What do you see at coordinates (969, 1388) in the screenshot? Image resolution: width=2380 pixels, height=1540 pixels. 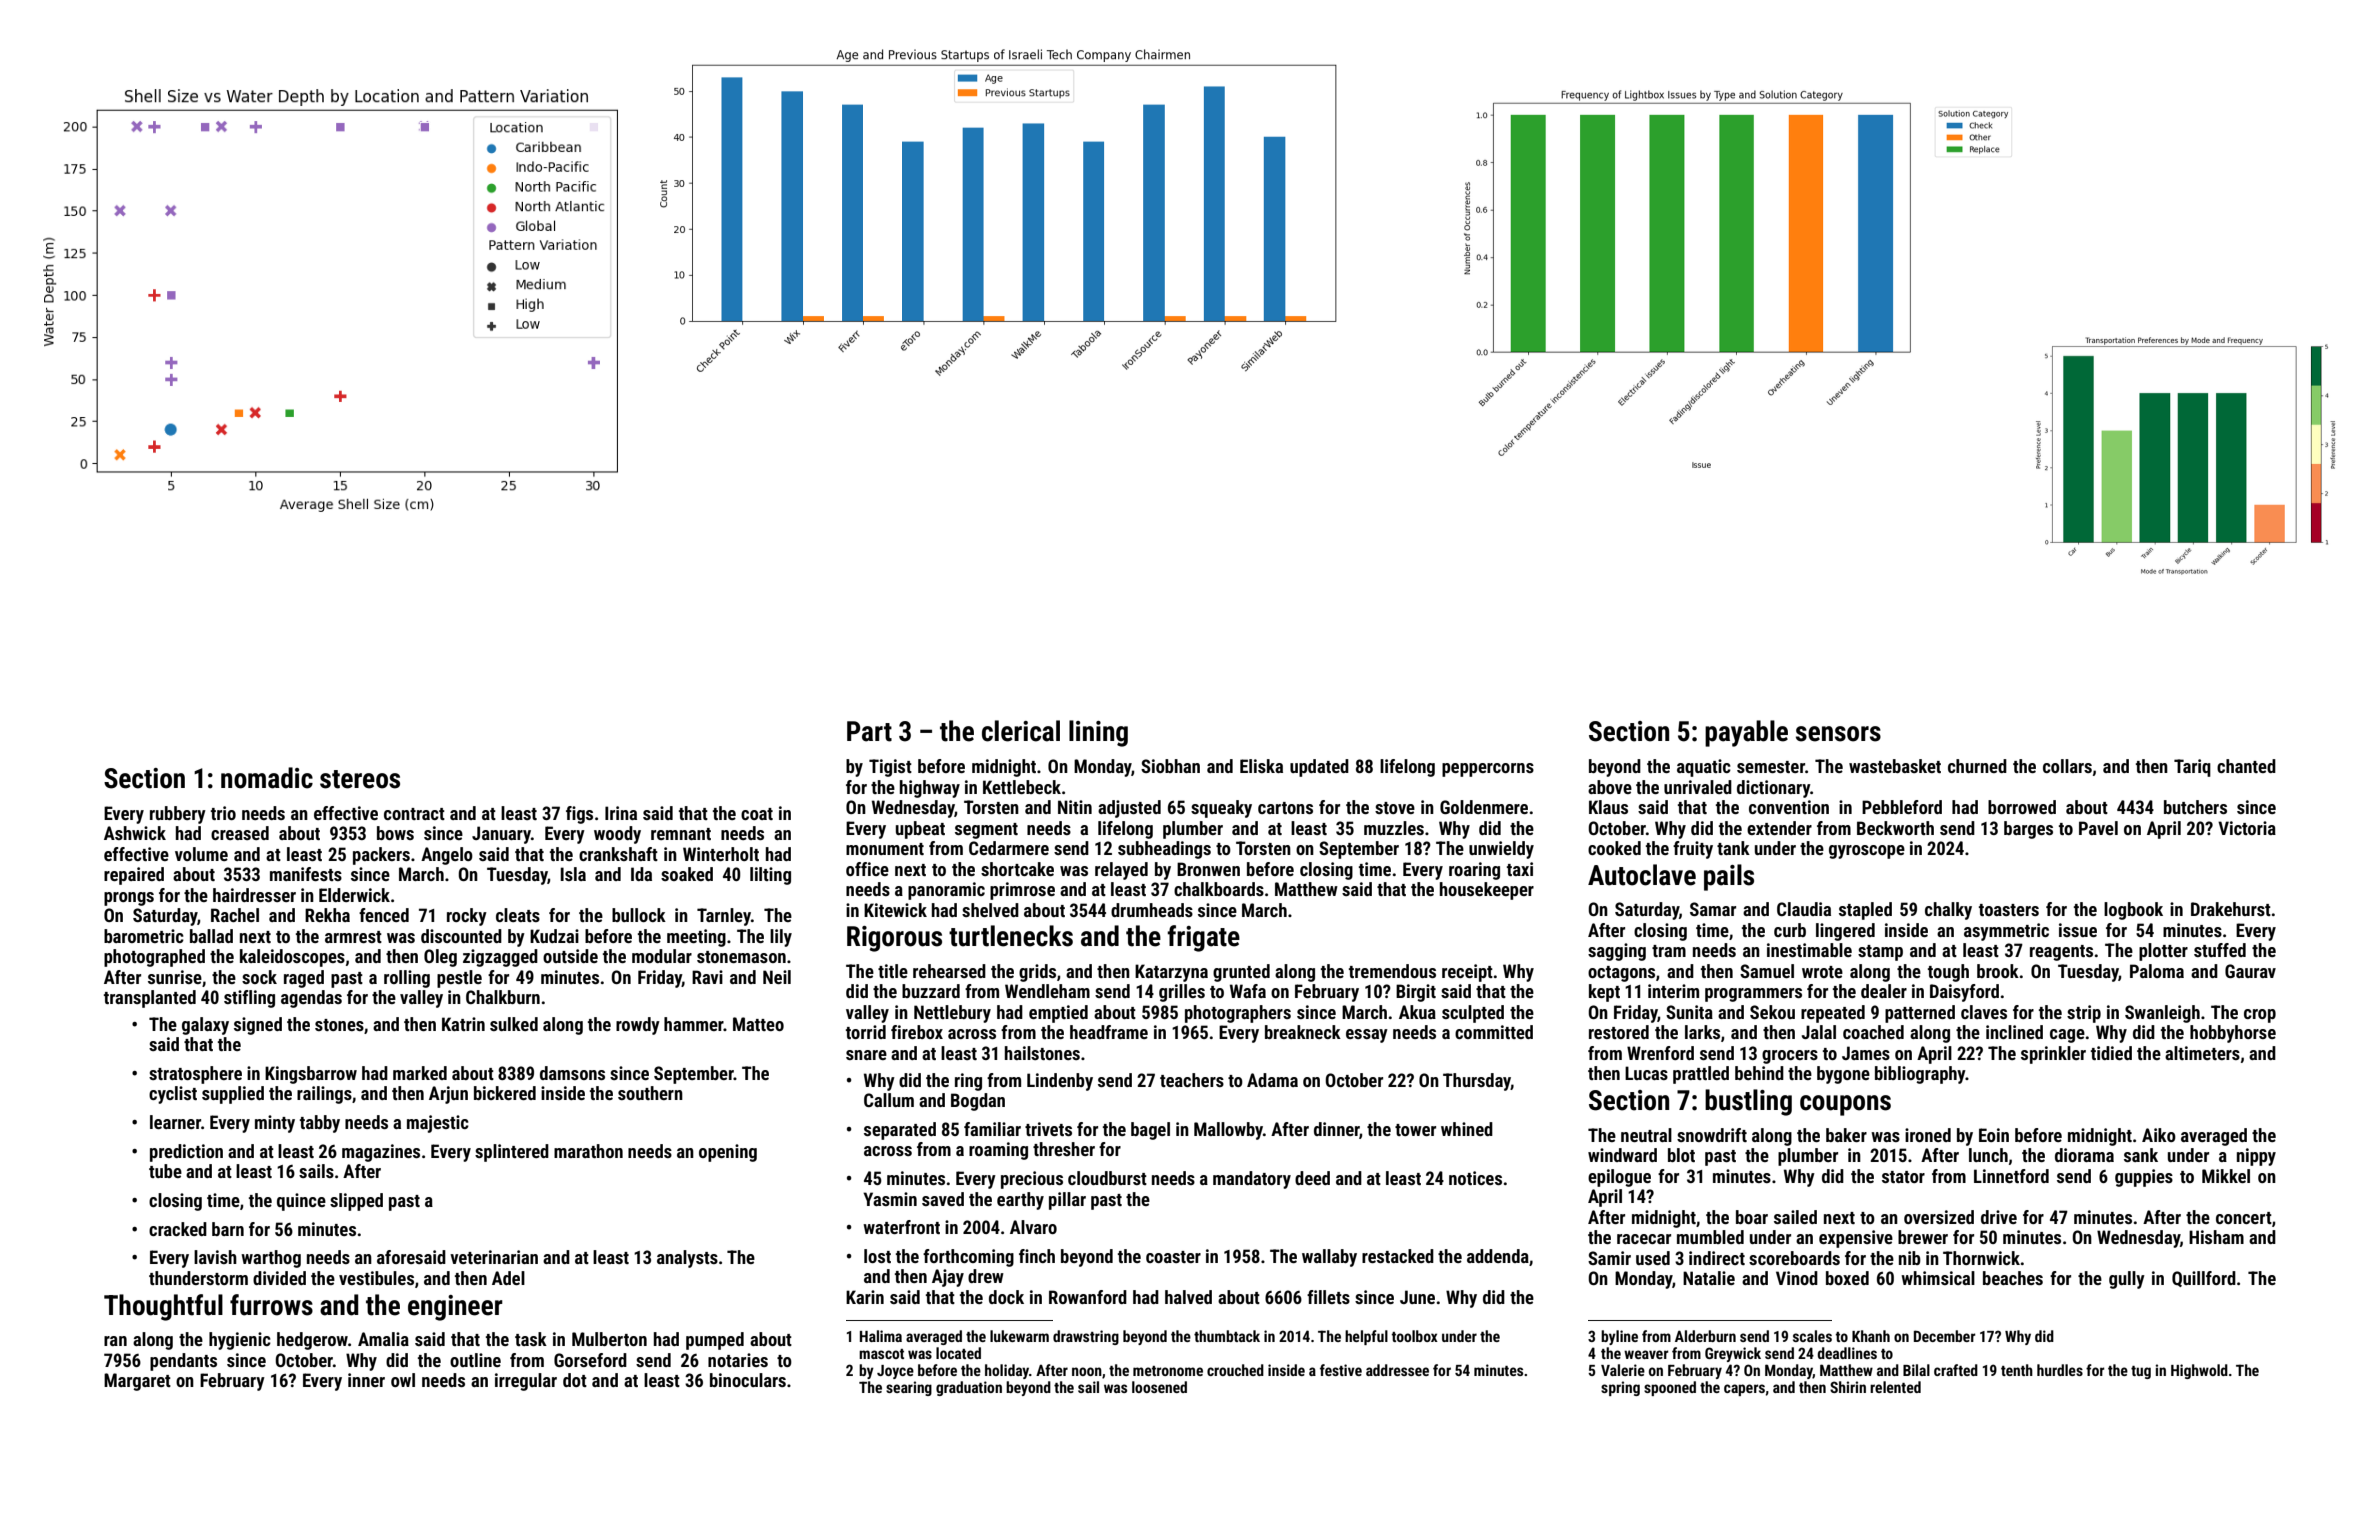 I see `graduation` at bounding box center [969, 1388].
